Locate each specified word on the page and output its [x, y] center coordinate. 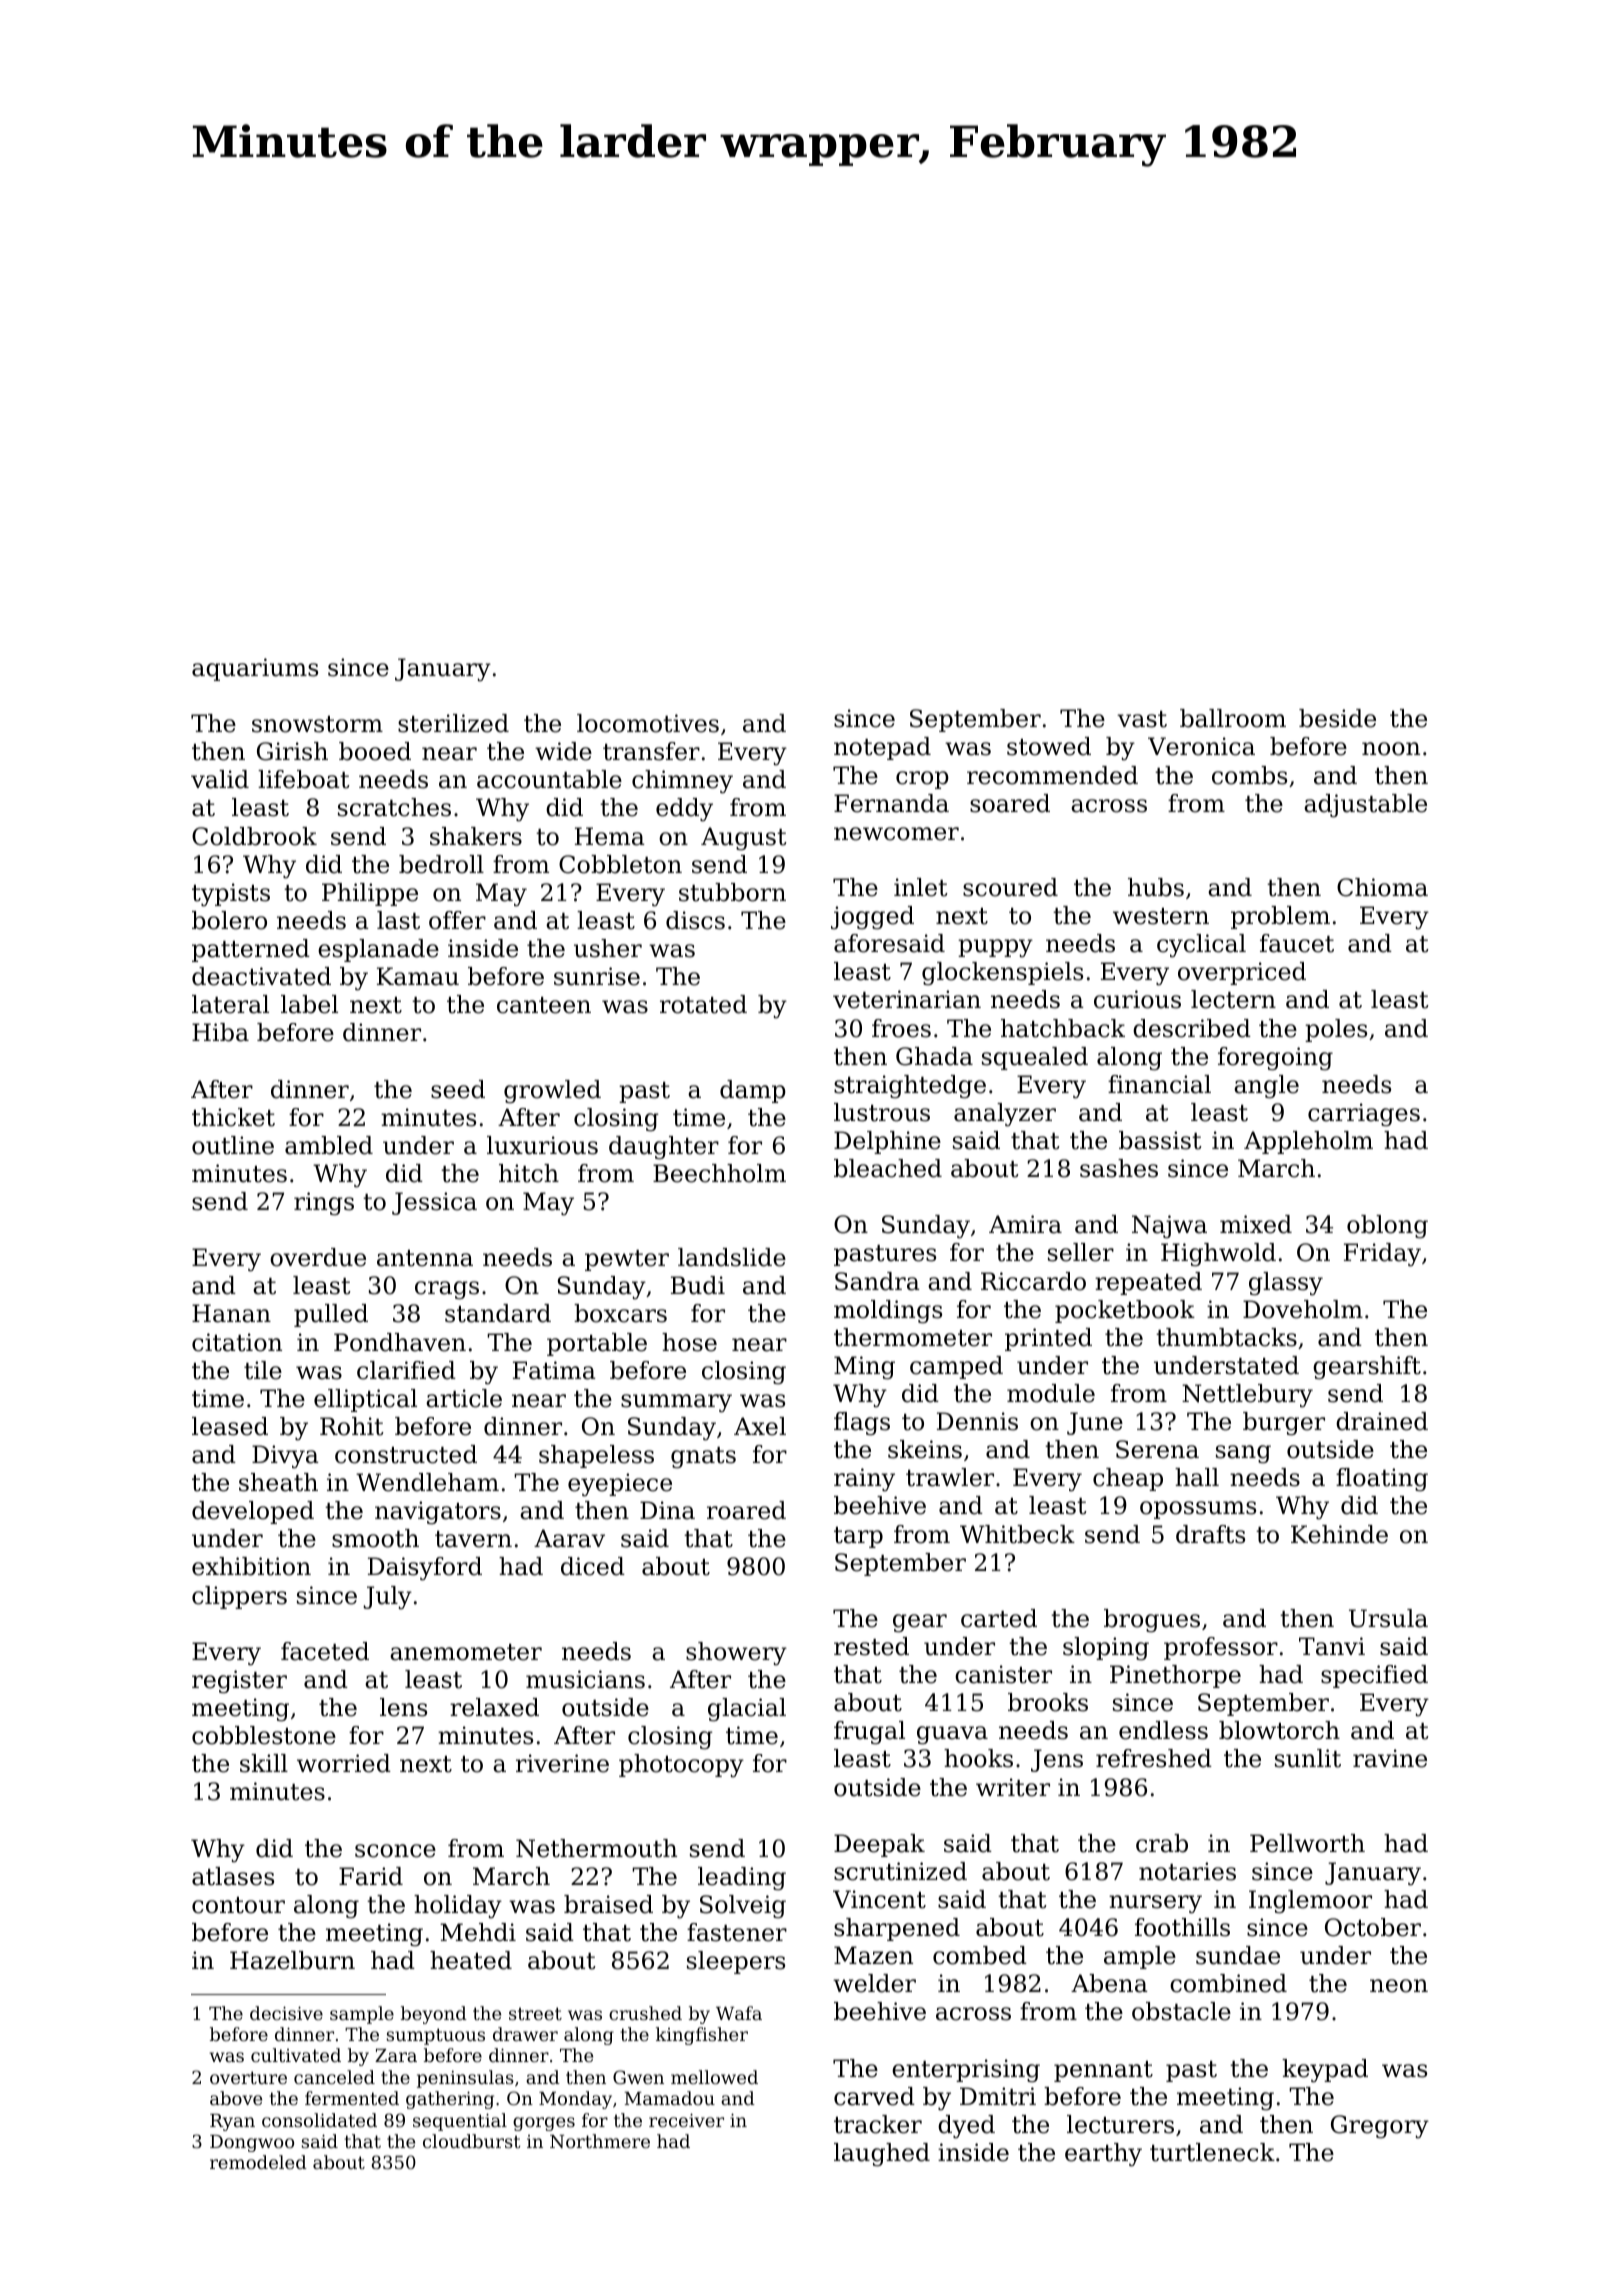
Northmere [600, 2141]
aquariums [255, 669]
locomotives [648, 723]
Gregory [1380, 2126]
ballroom [1233, 718]
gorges [544, 2124]
